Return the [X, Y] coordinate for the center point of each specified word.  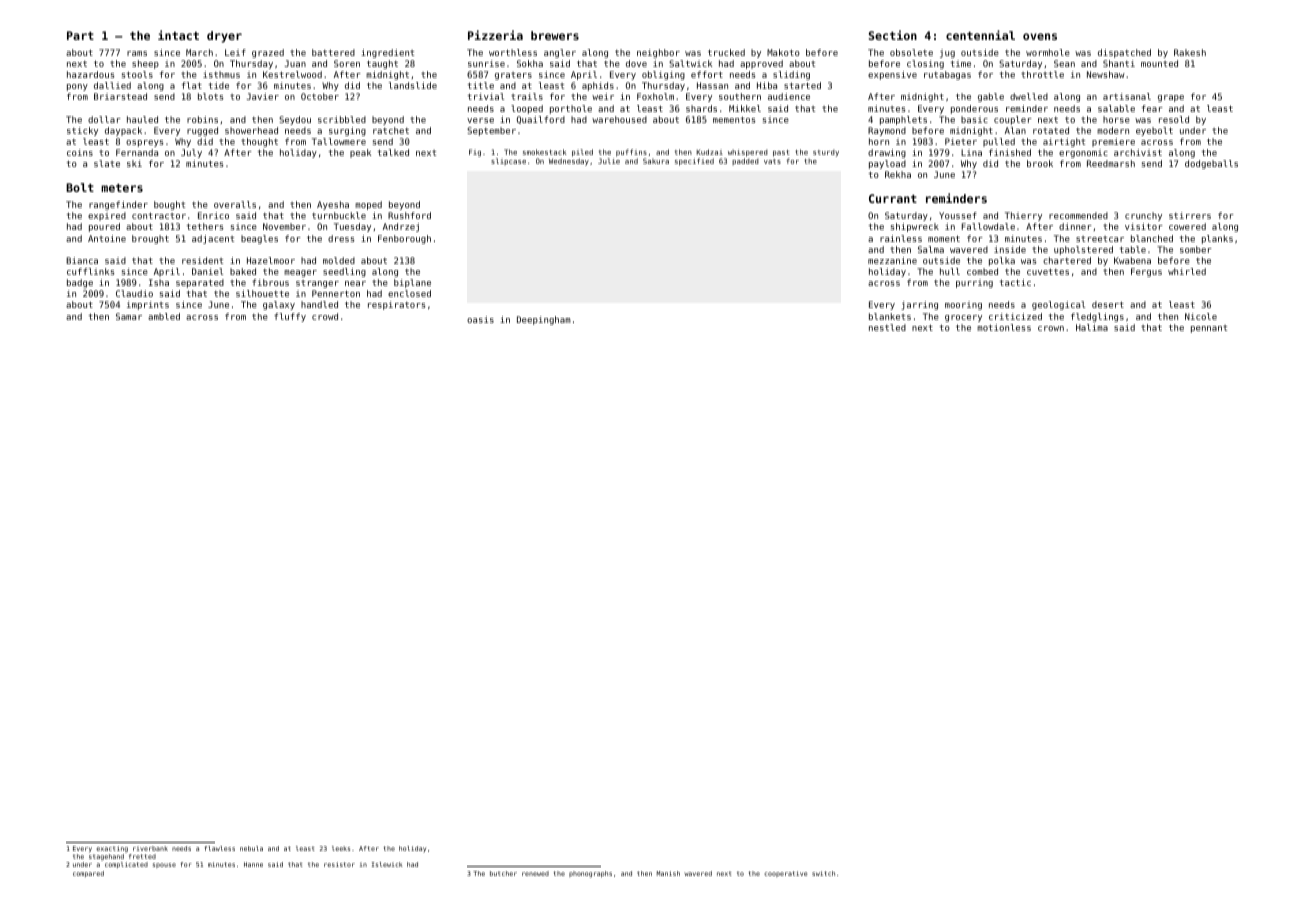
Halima [1092, 327]
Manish [668, 873]
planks [1217, 239]
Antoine [107, 238]
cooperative [785, 874]
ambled [164, 316]
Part [80, 35]
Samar [129, 316]
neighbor [658, 53]
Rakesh [1190, 52]
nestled [887, 327]
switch [823, 873]
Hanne [253, 864]
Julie [609, 161]
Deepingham [544, 320]
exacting [112, 849]
